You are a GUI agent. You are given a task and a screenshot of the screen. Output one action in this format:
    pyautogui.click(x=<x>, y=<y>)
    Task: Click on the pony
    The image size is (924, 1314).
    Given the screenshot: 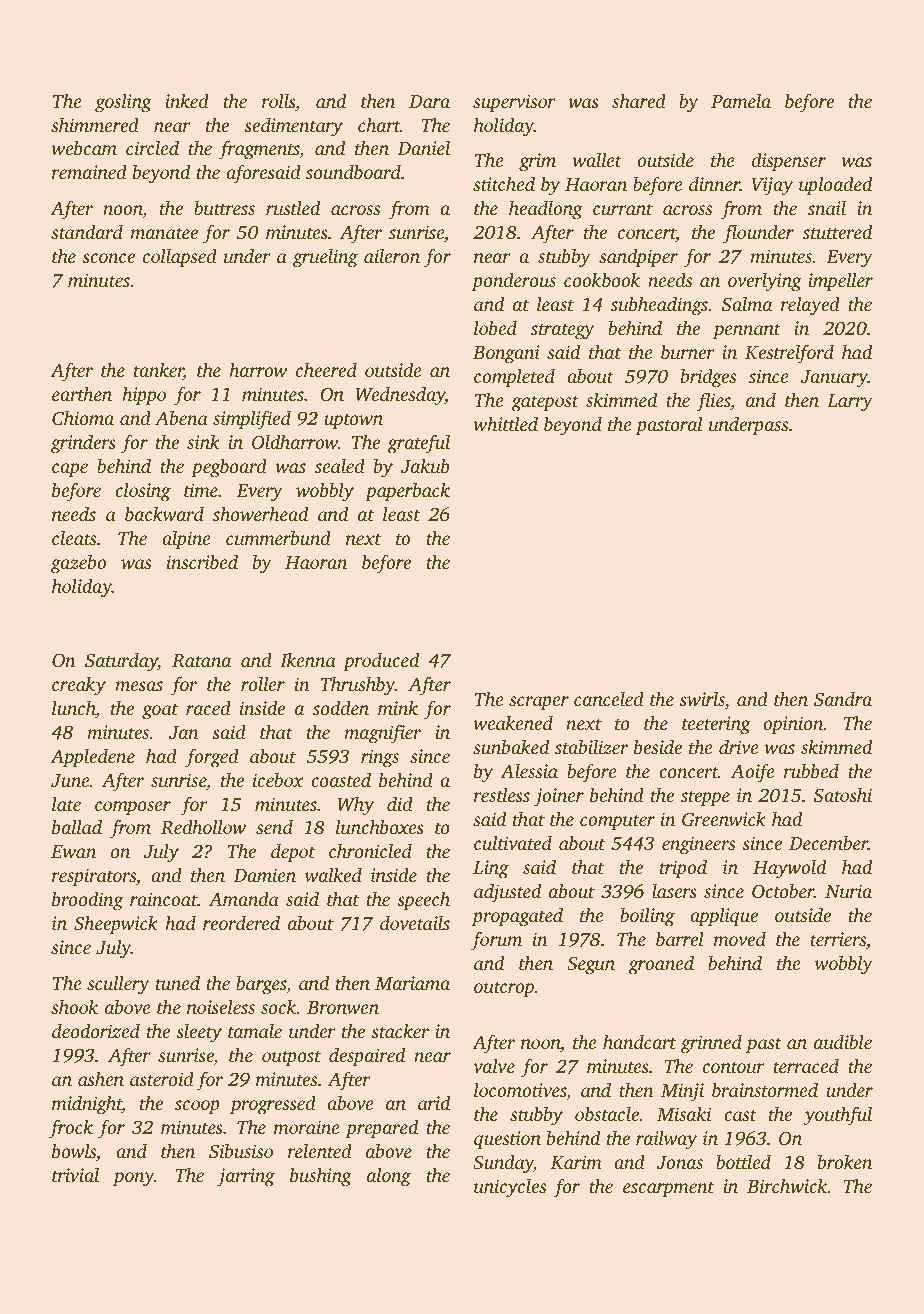 What is the action you would take?
    pyautogui.click(x=133, y=1179)
